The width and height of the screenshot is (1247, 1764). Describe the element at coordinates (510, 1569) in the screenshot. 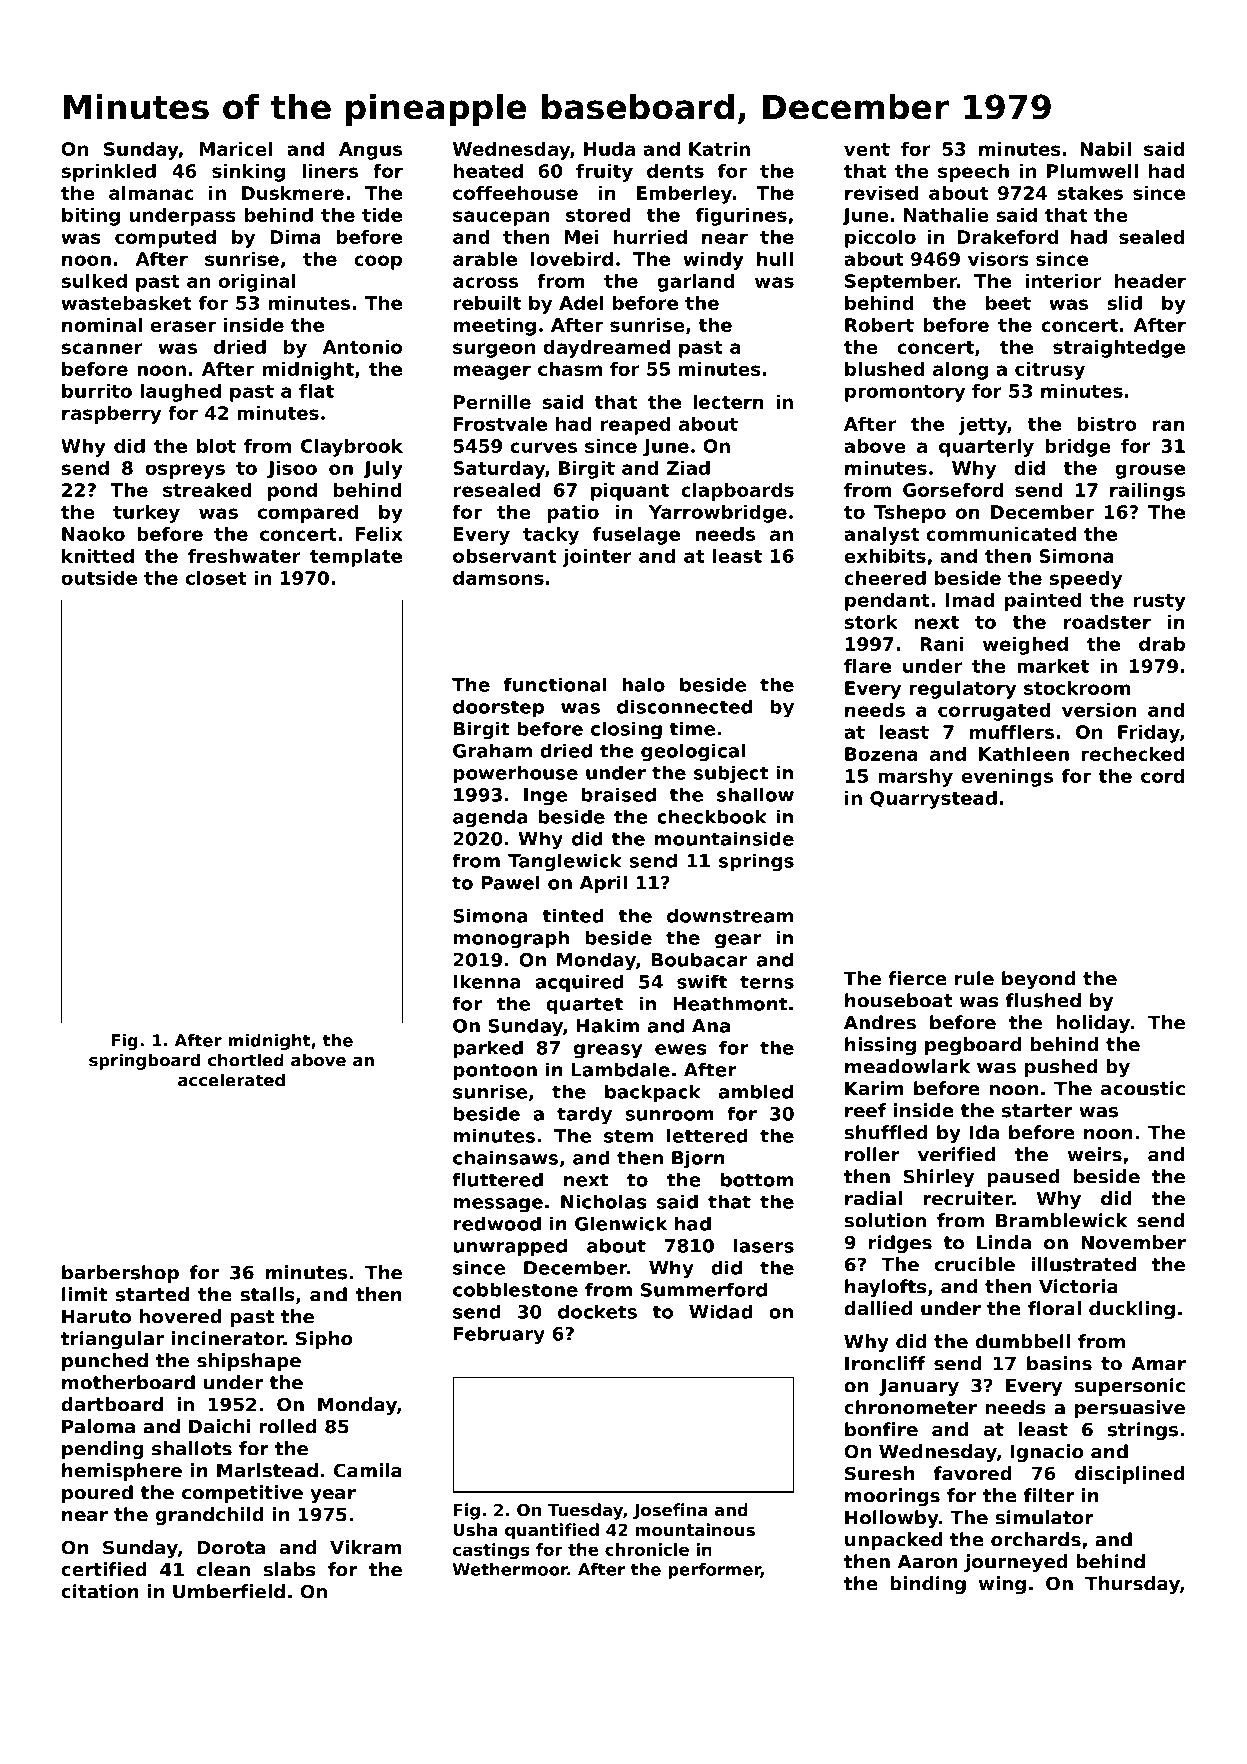

I see `Wethermoor` at that location.
